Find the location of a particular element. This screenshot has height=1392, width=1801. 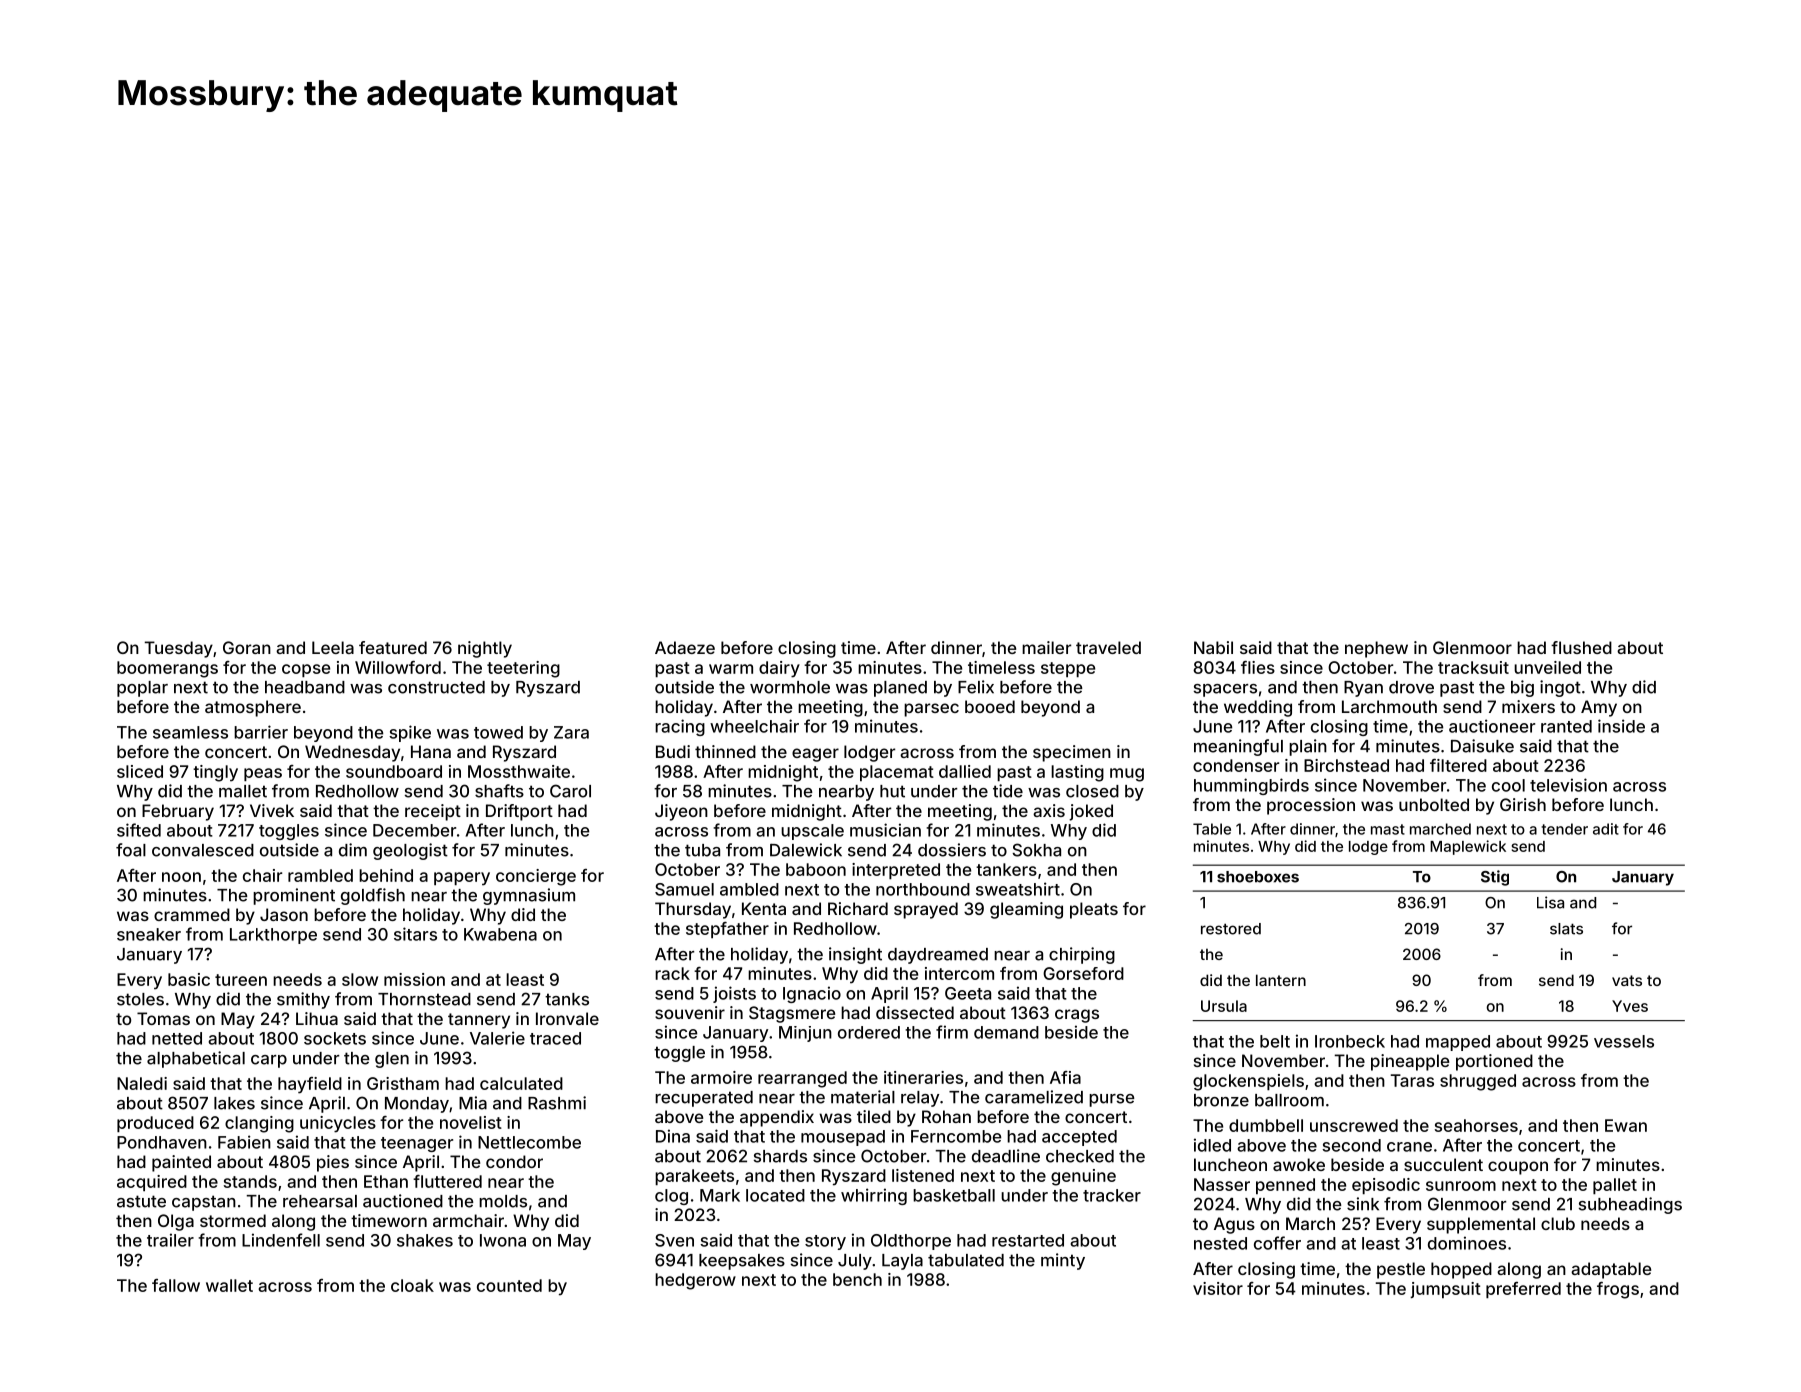

sneaker is located at coordinates (149, 934).
